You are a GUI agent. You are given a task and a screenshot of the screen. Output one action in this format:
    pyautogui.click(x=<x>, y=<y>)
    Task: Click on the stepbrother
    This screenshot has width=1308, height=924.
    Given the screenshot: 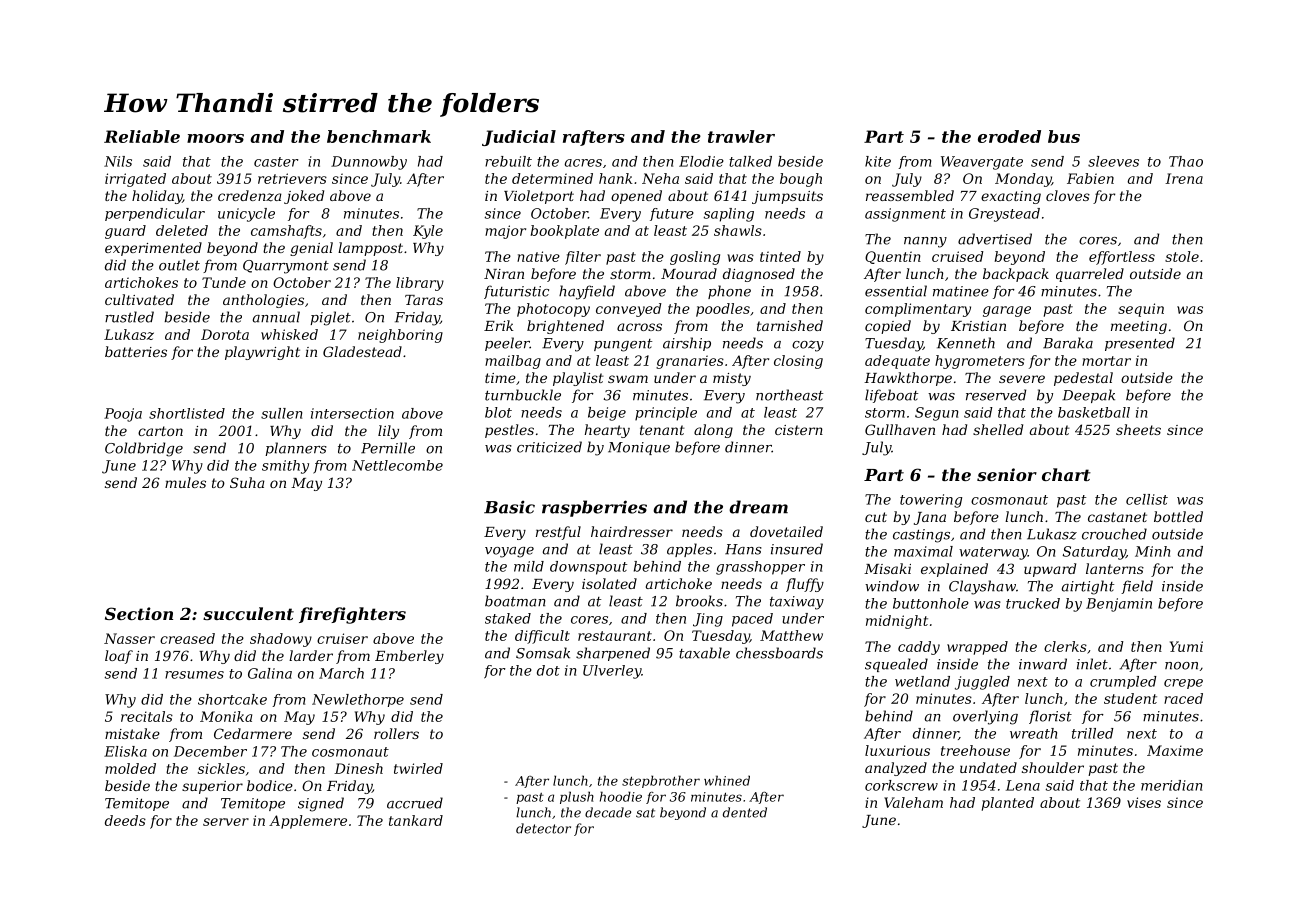 What is the action you would take?
    pyautogui.click(x=661, y=781)
